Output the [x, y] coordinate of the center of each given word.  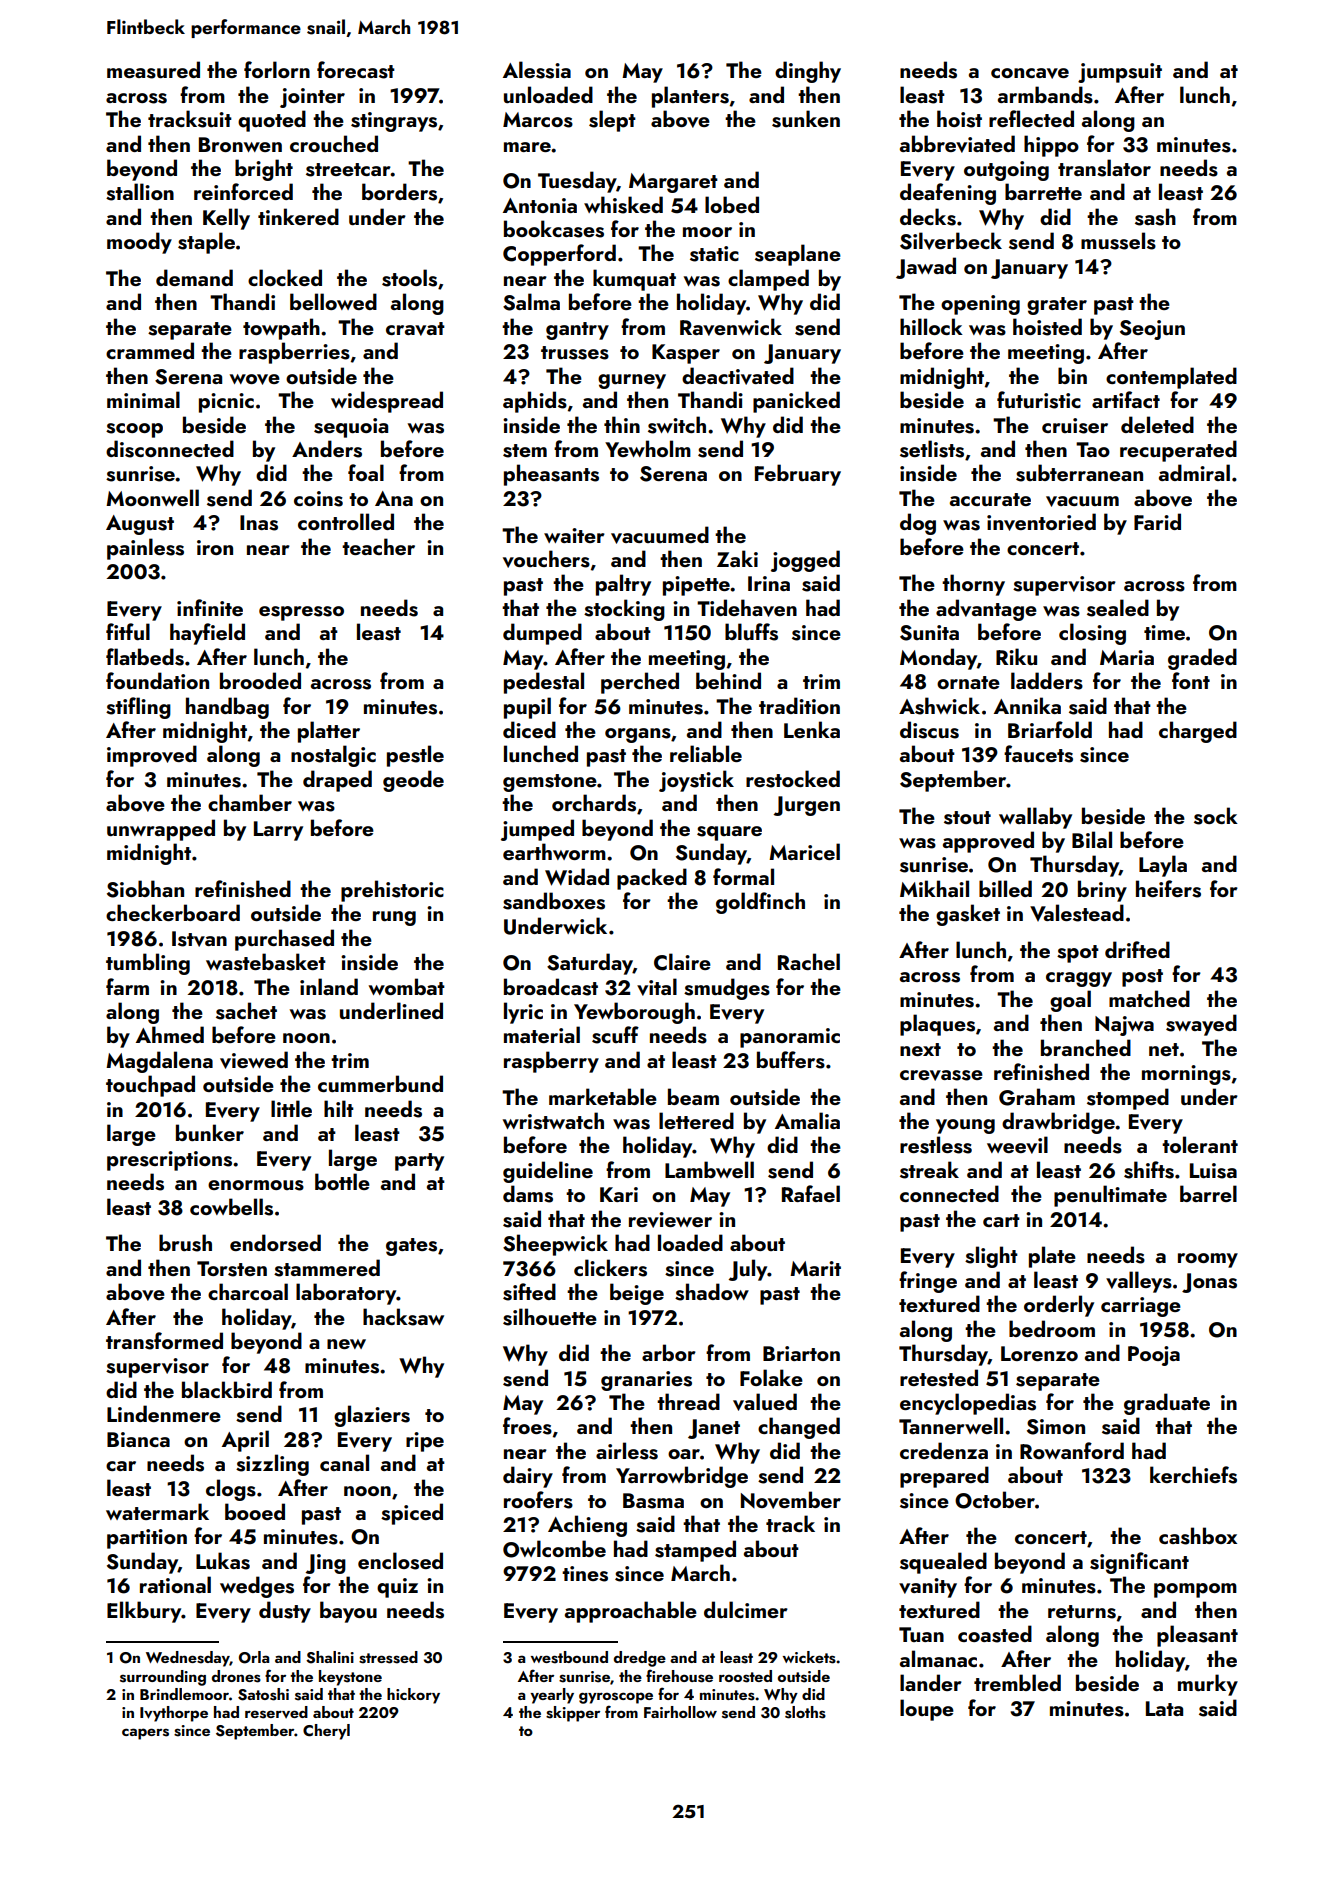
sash [1155, 217]
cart [1001, 1220]
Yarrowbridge [682, 1477]
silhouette [550, 1317]
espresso [301, 613]
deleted [1157, 424]
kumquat [634, 280]
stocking [624, 610]
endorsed [275, 1243]
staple [206, 243]
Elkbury [144, 1612]
